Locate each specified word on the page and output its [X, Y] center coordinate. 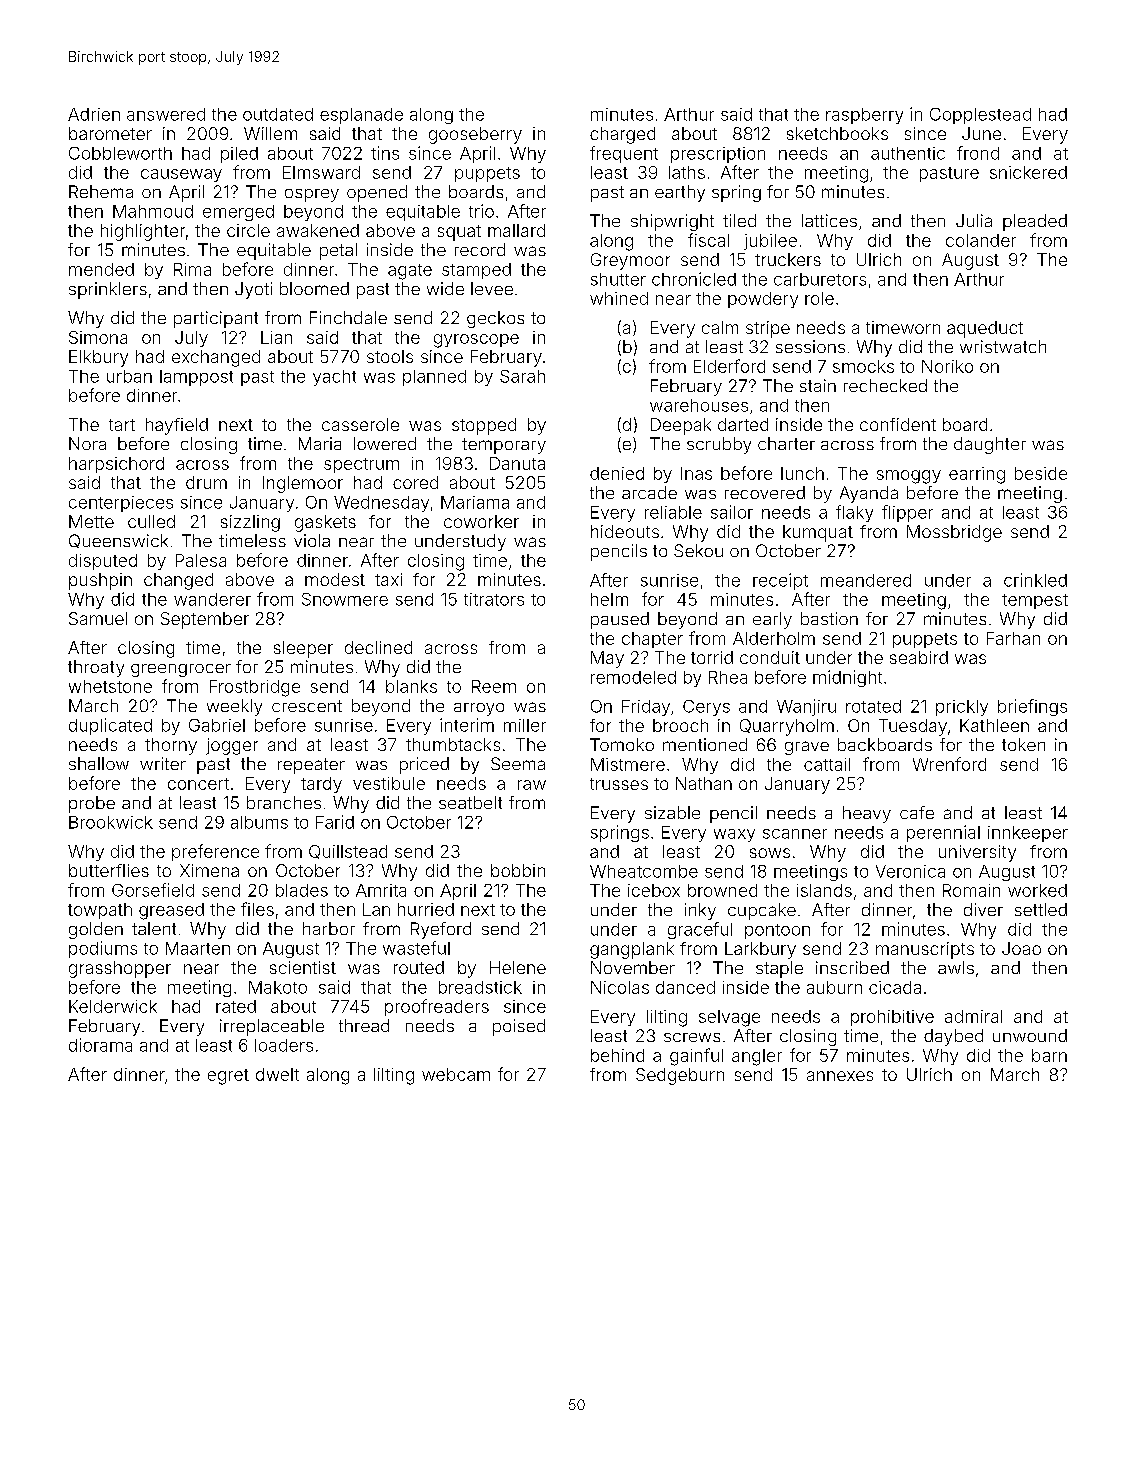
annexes [840, 1076]
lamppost [196, 378]
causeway [181, 175]
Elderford [729, 366]
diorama [100, 1045]
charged [622, 135]
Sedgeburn [680, 1076]
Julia [974, 220]
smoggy [909, 477]
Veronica [910, 871]
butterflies [109, 870]
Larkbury [760, 950]
